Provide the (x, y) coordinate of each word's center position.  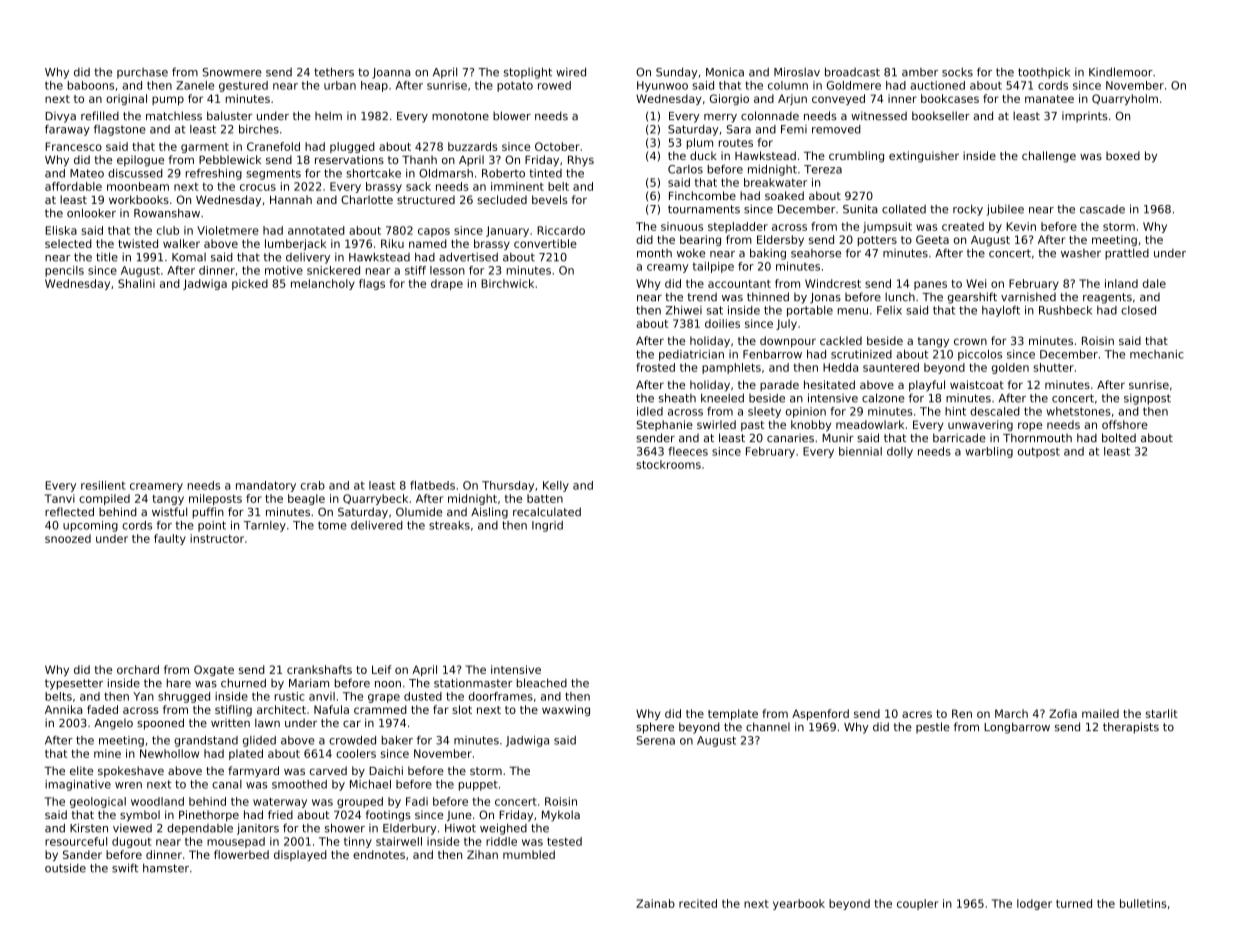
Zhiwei (684, 310)
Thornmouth (1037, 438)
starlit (1162, 713)
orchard (138, 669)
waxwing (566, 710)
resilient (103, 485)
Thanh (419, 159)
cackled (841, 340)
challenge (1049, 157)
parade (779, 385)
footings (388, 816)
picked (250, 284)
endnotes (379, 854)
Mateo (87, 173)
